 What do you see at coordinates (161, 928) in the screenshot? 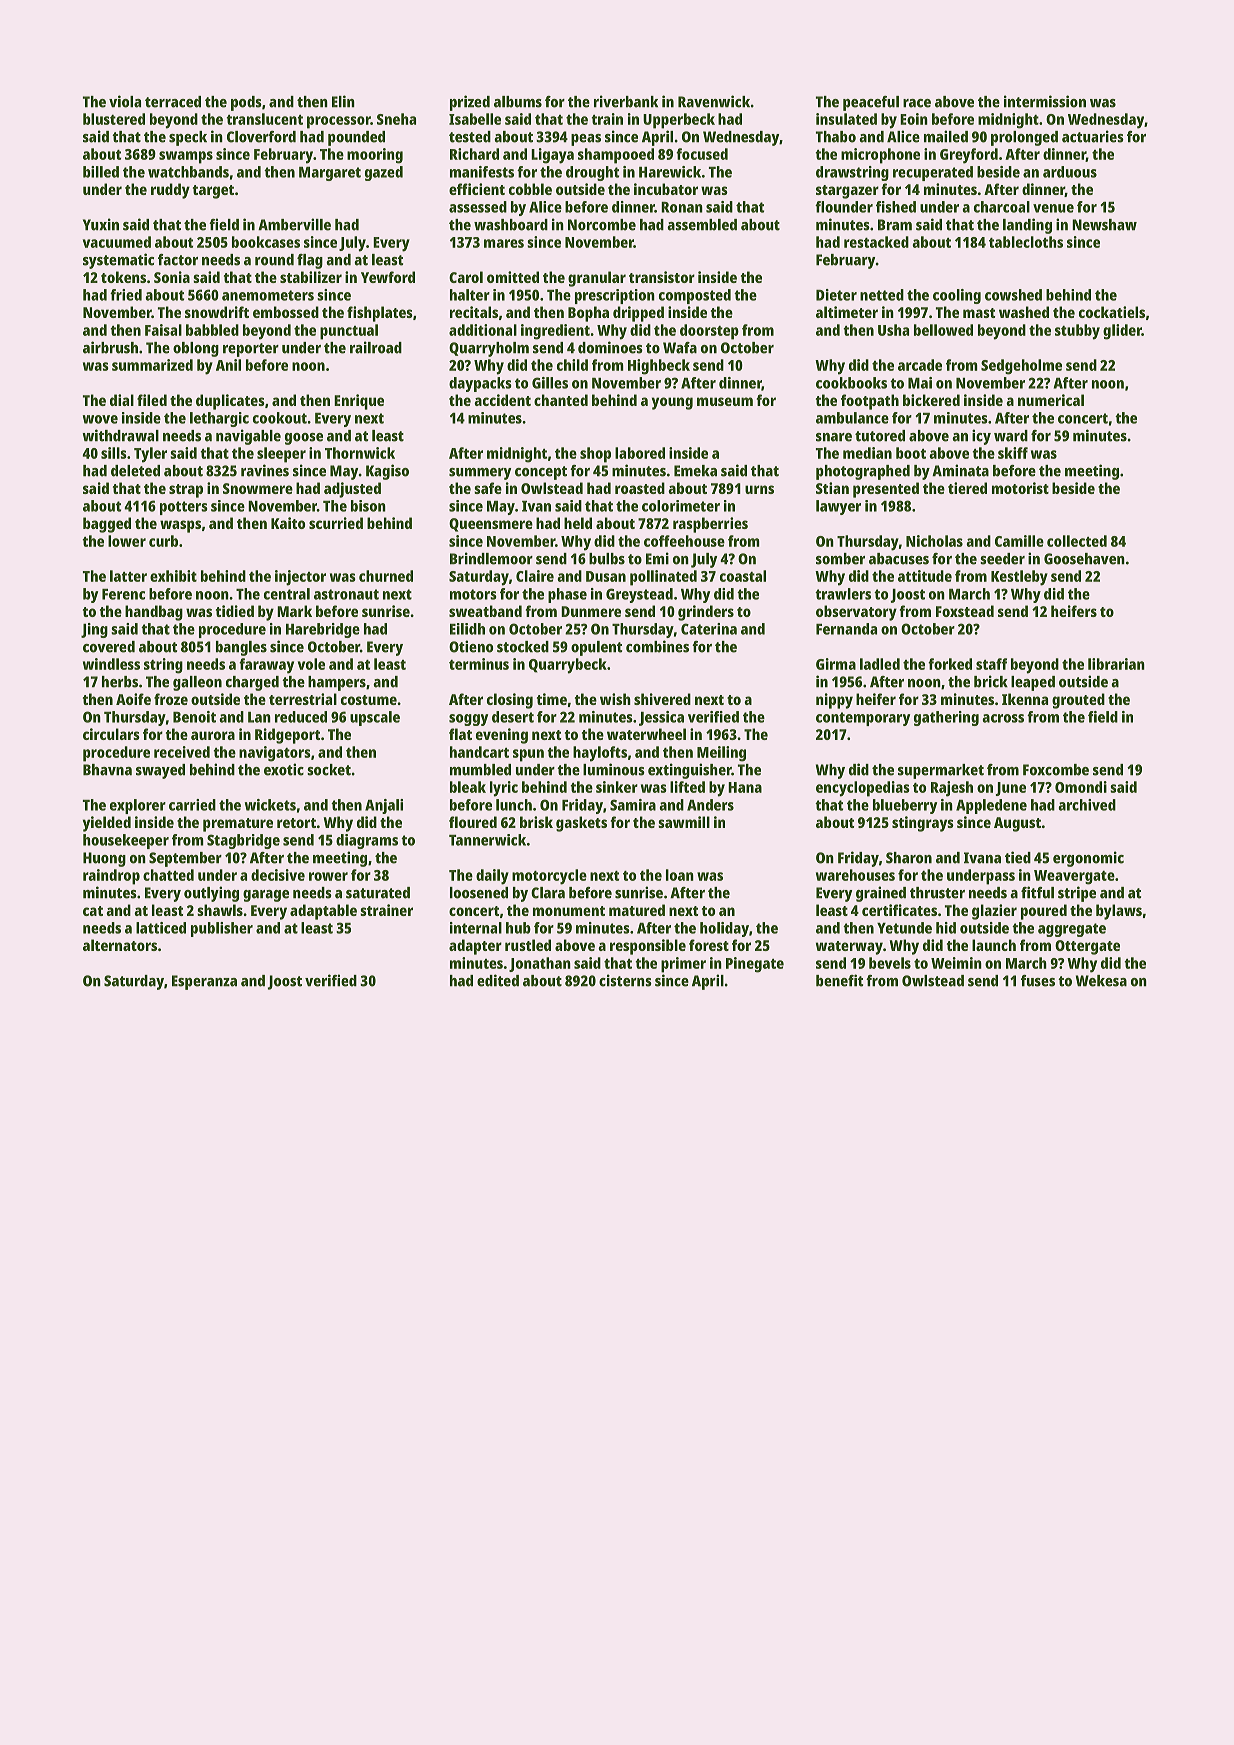
I see `latticed` at bounding box center [161, 928].
